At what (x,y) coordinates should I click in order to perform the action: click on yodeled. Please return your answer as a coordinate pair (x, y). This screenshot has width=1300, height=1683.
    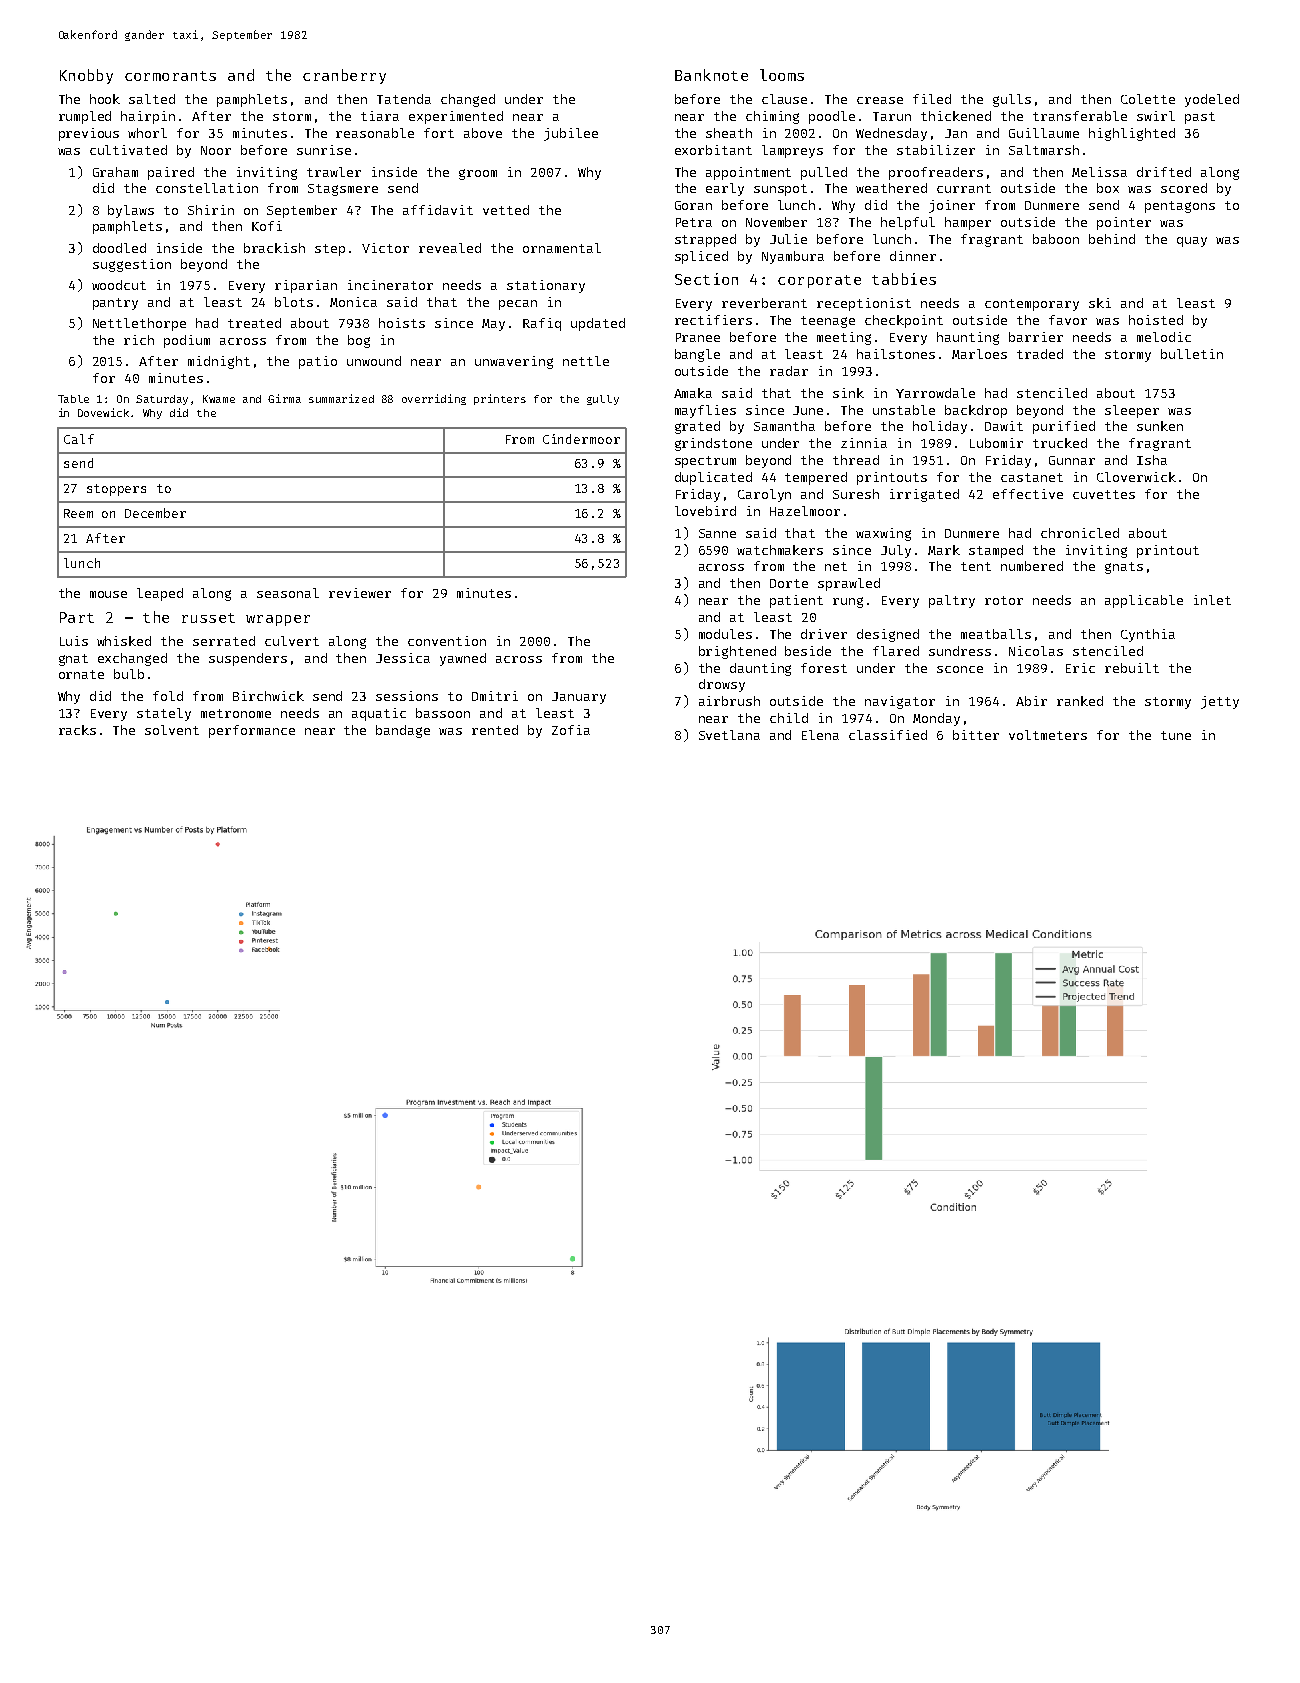
    Looking at the image, I should click on (1212, 100).
